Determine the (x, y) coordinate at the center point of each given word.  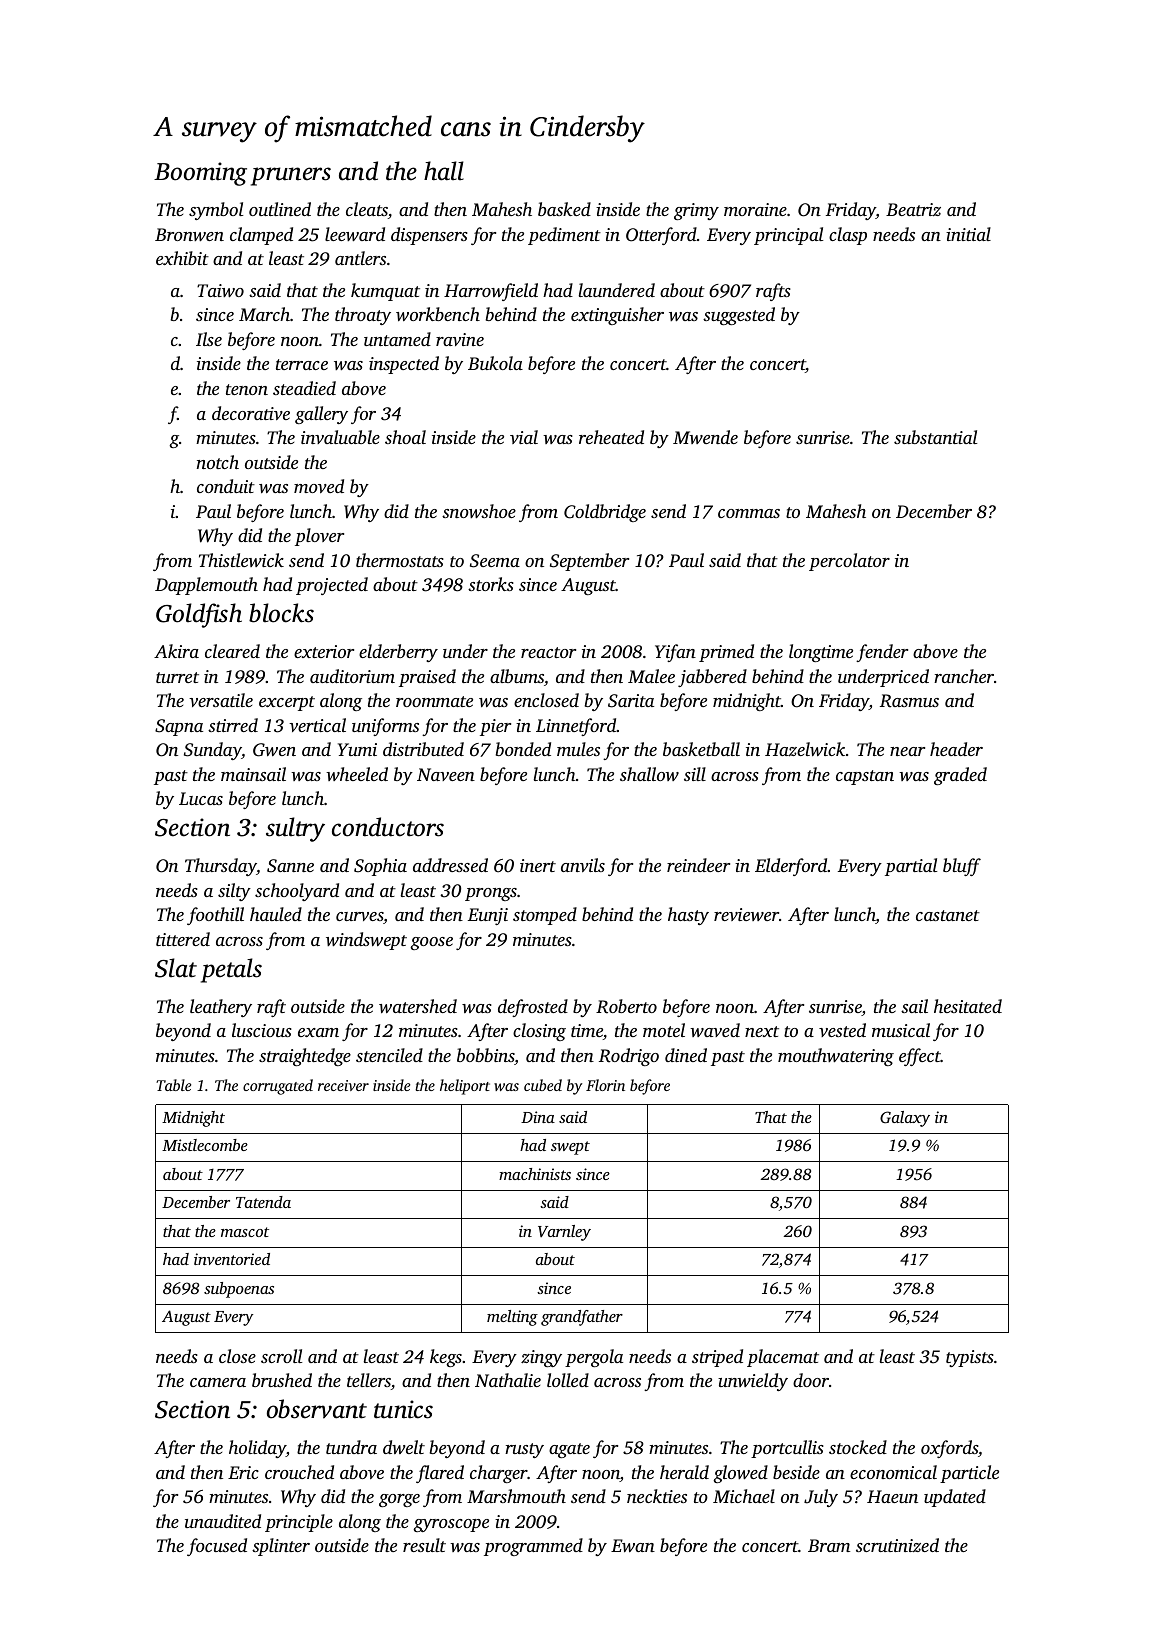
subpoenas (239, 1290)
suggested (739, 316)
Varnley (564, 1233)
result (424, 1545)
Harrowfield (491, 292)
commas (749, 513)
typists (970, 1358)
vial (524, 437)
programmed (533, 1547)
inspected (404, 365)
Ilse (209, 339)
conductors (388, 827)
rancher (964, 676)
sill (695, 774)
